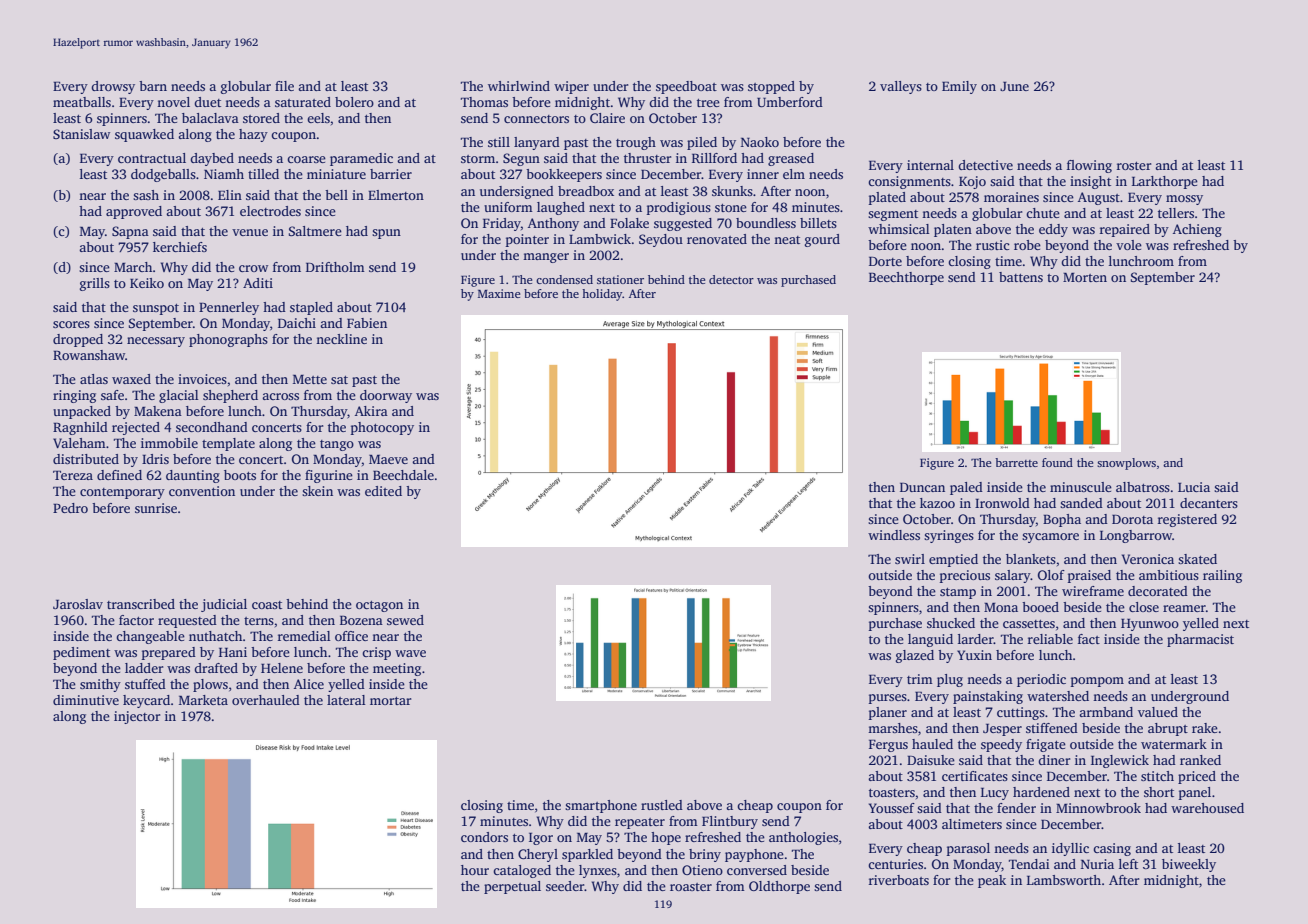 Image resolution: width=1308 pixels, height=924 pixels. Describe the element at coordinates (953, 230) in the page. I see `platen` at that location.
